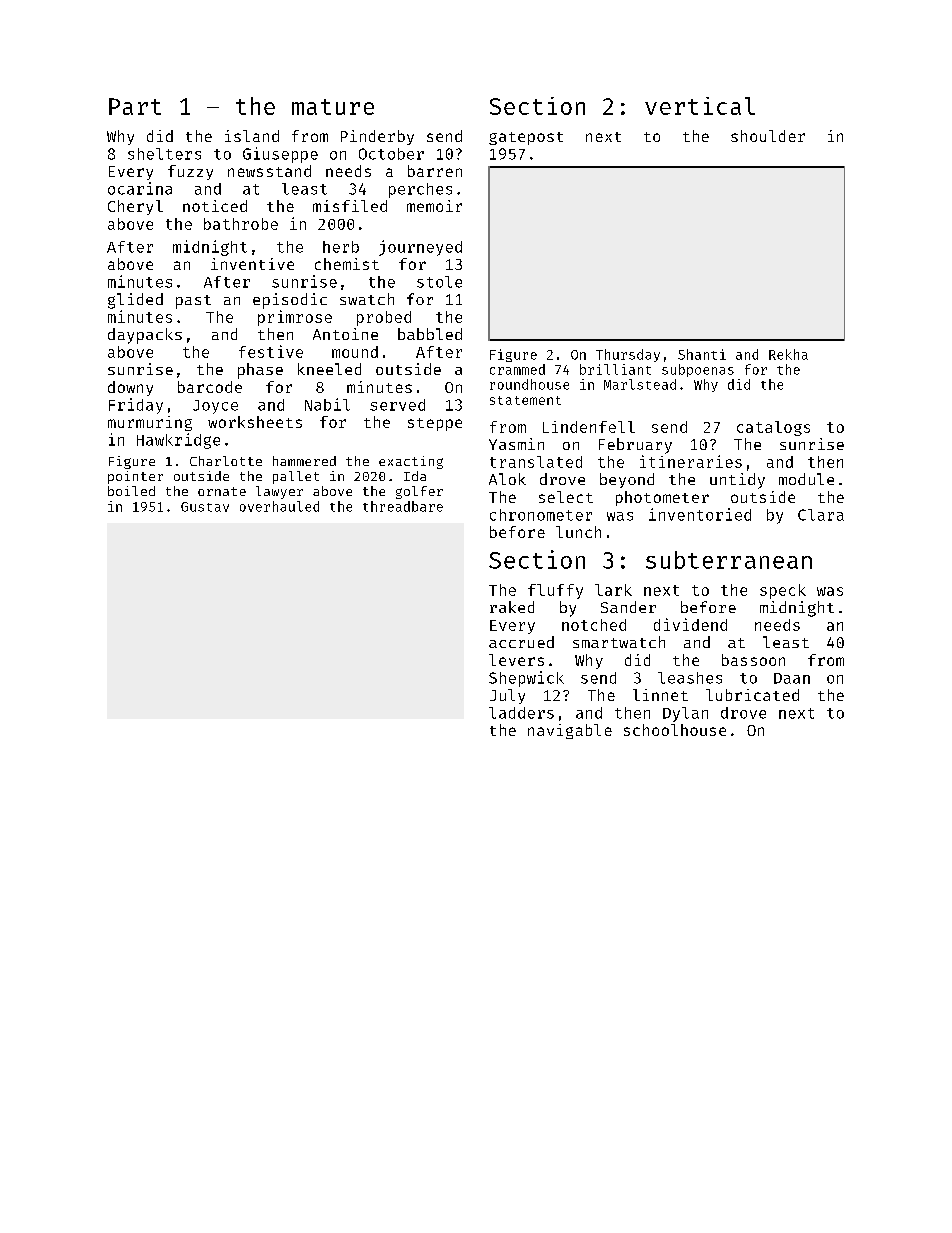 This screenshot has height=1233, width=952. Describe the element at coordinates (526, 138) in the screenshot. I see `gatepost` at that location.
